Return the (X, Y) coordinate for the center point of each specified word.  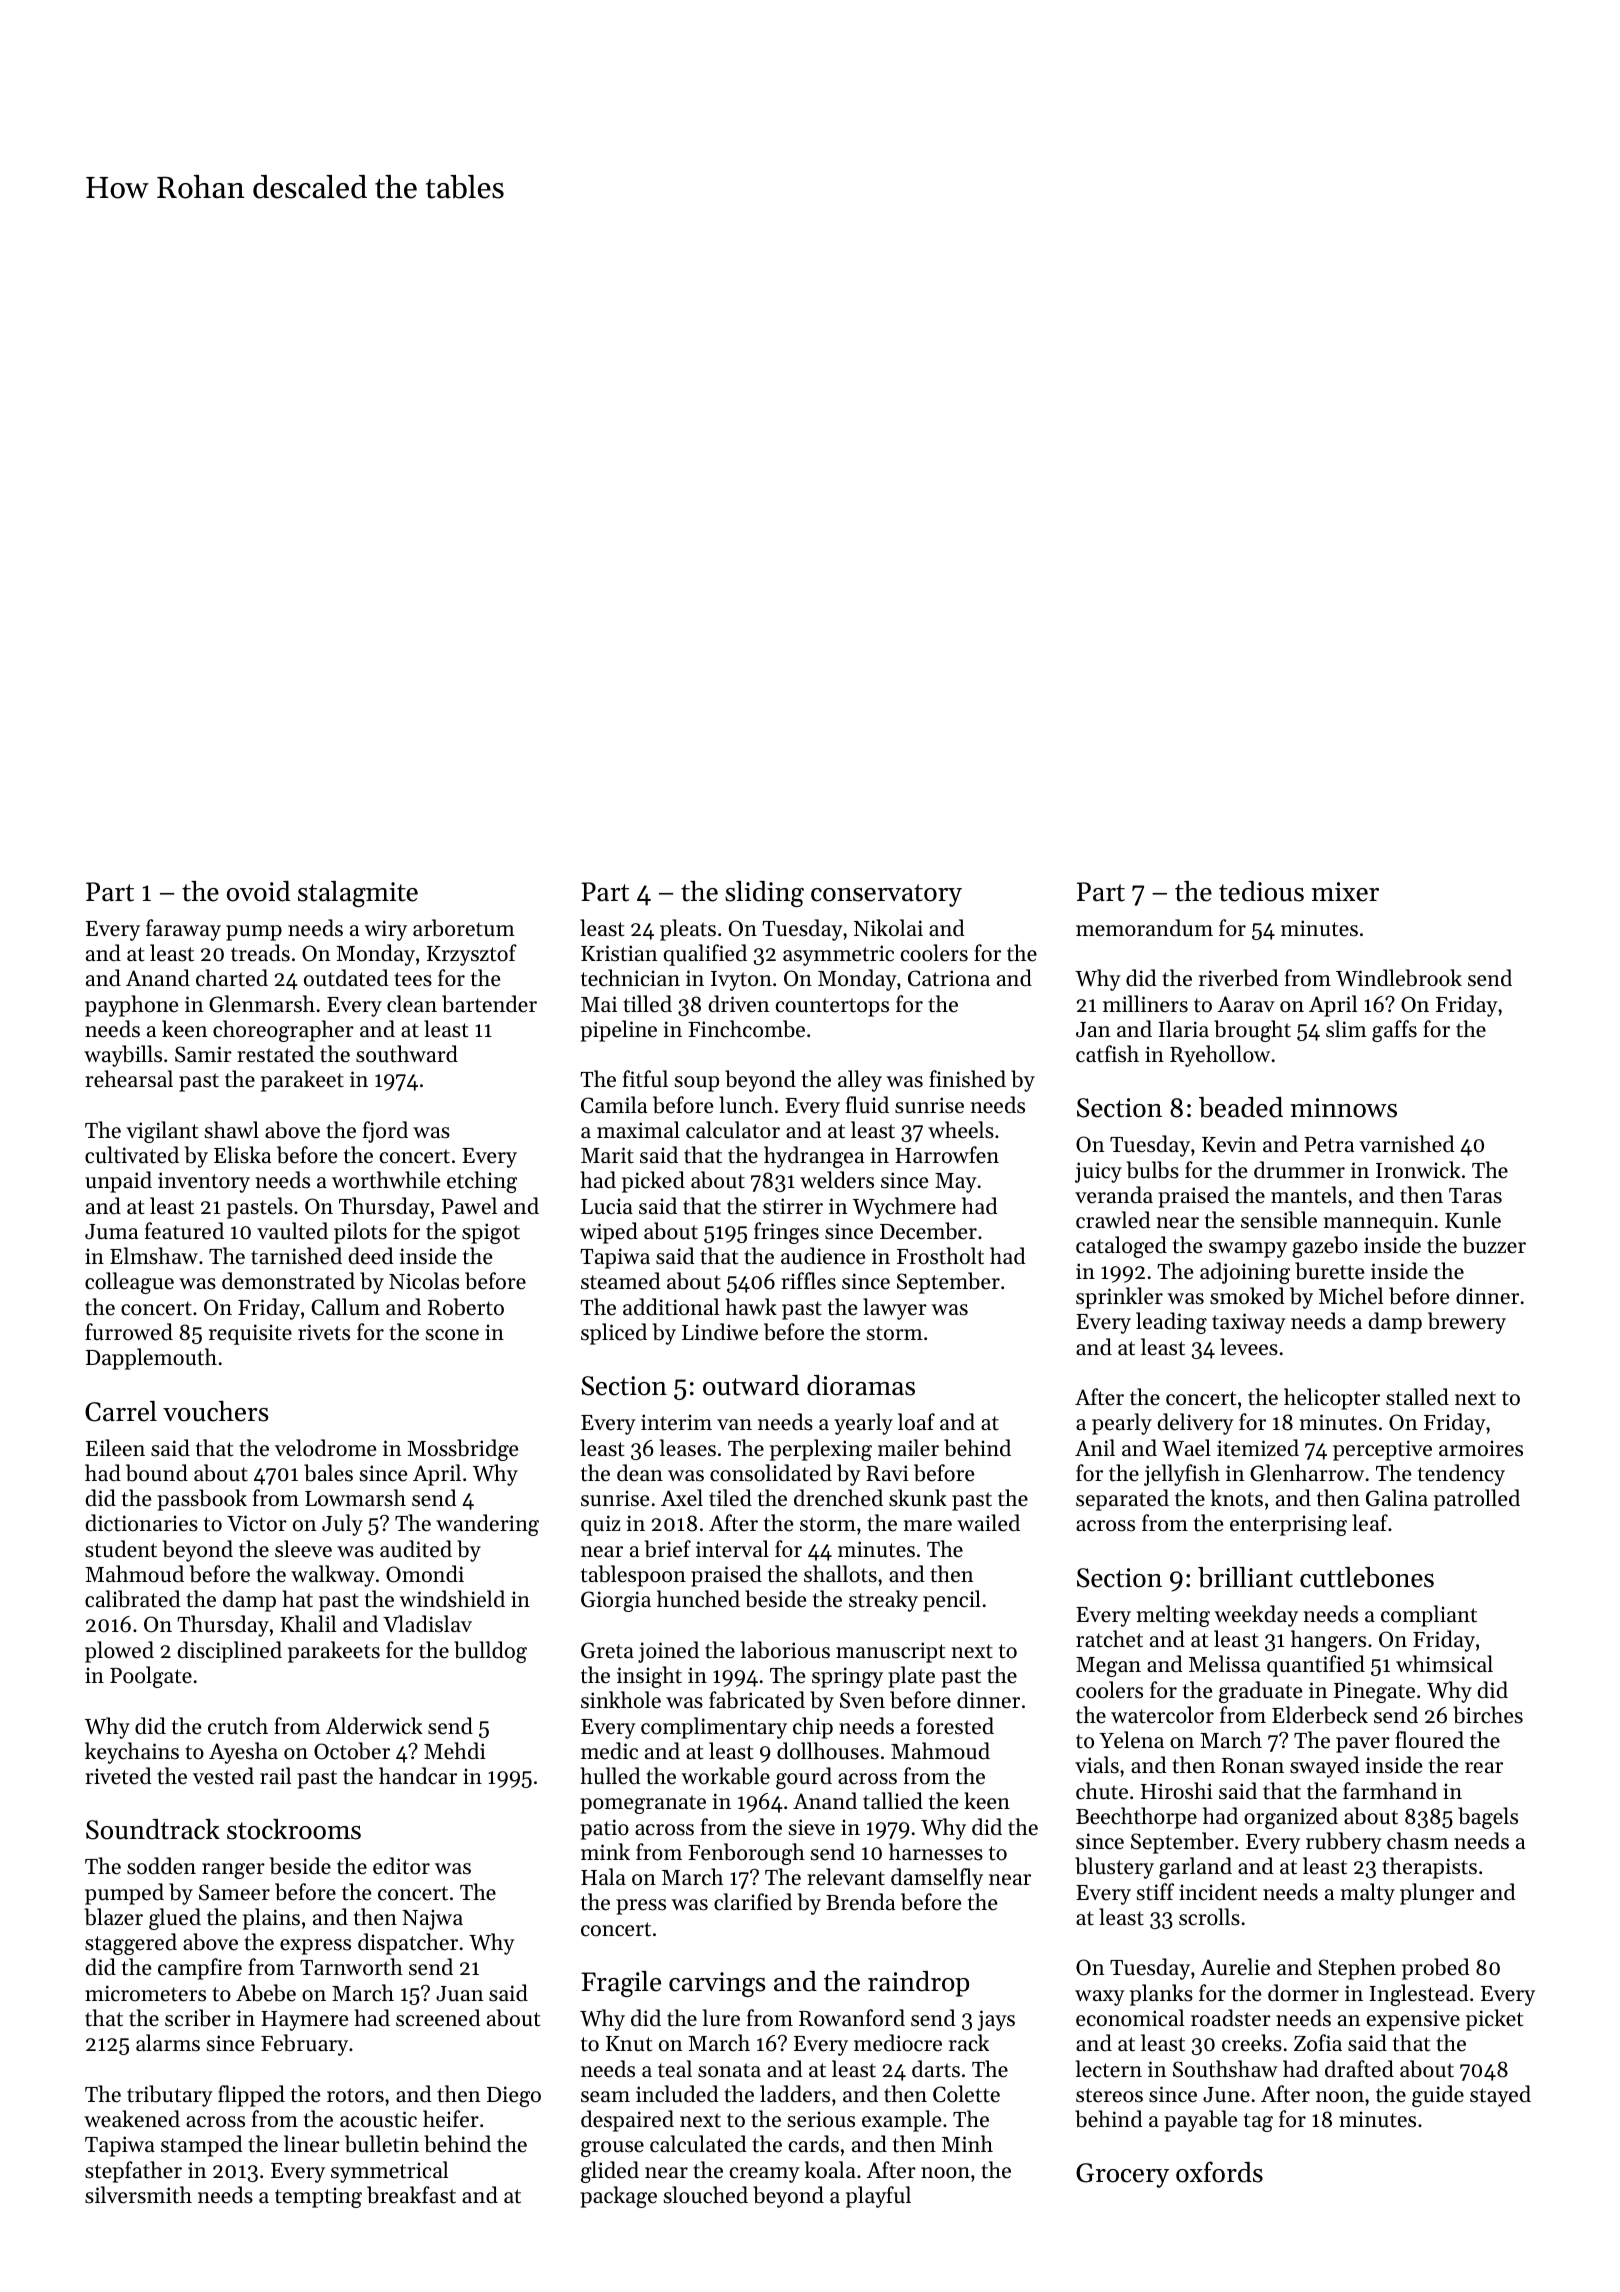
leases (688, 1448)
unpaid (118, 1182)
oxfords (1219, 2172)
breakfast (411, 2195)
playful (878, 2197)
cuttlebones (1367, 1577)
